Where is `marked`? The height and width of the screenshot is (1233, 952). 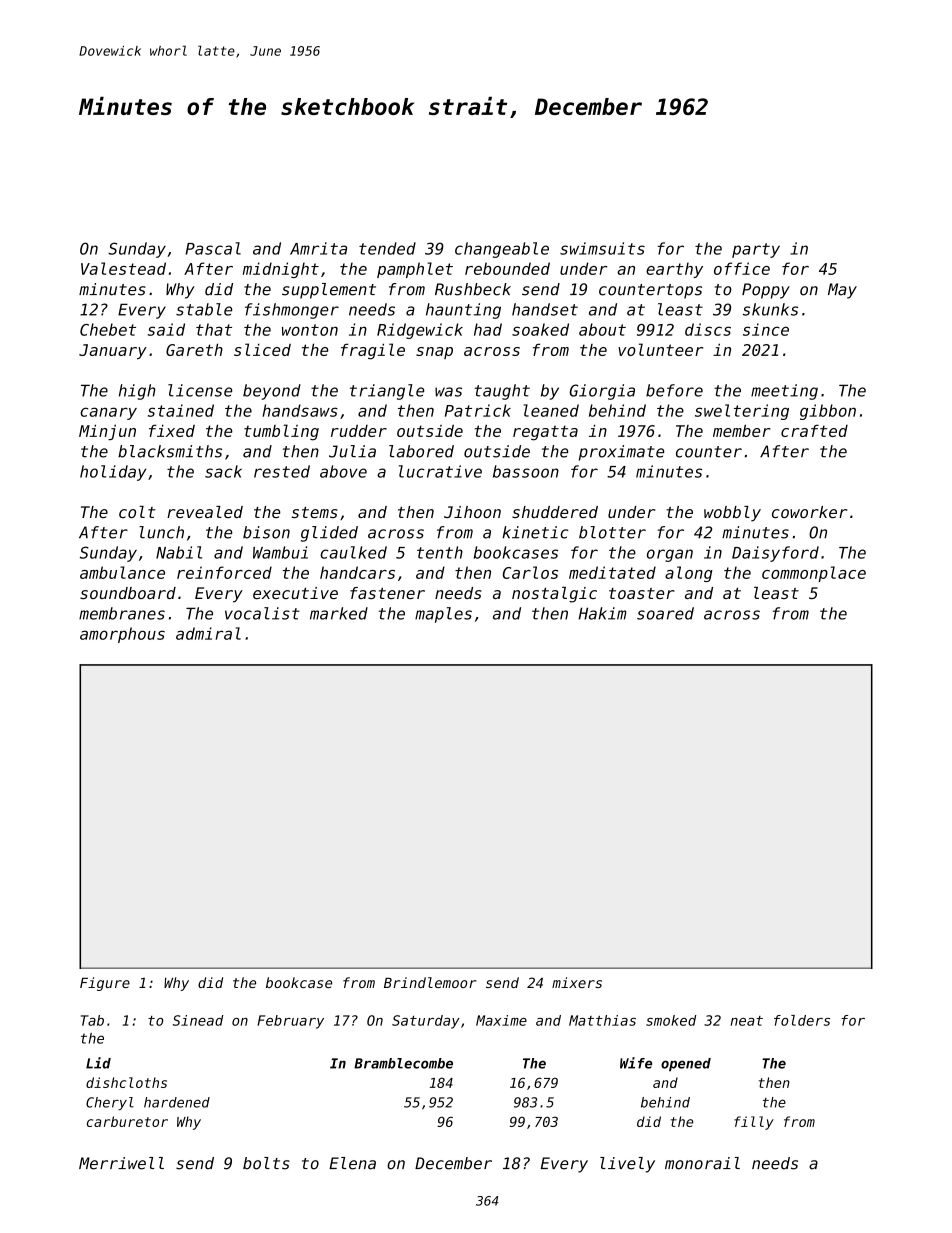 marked is located at coordinates (339, 613).
